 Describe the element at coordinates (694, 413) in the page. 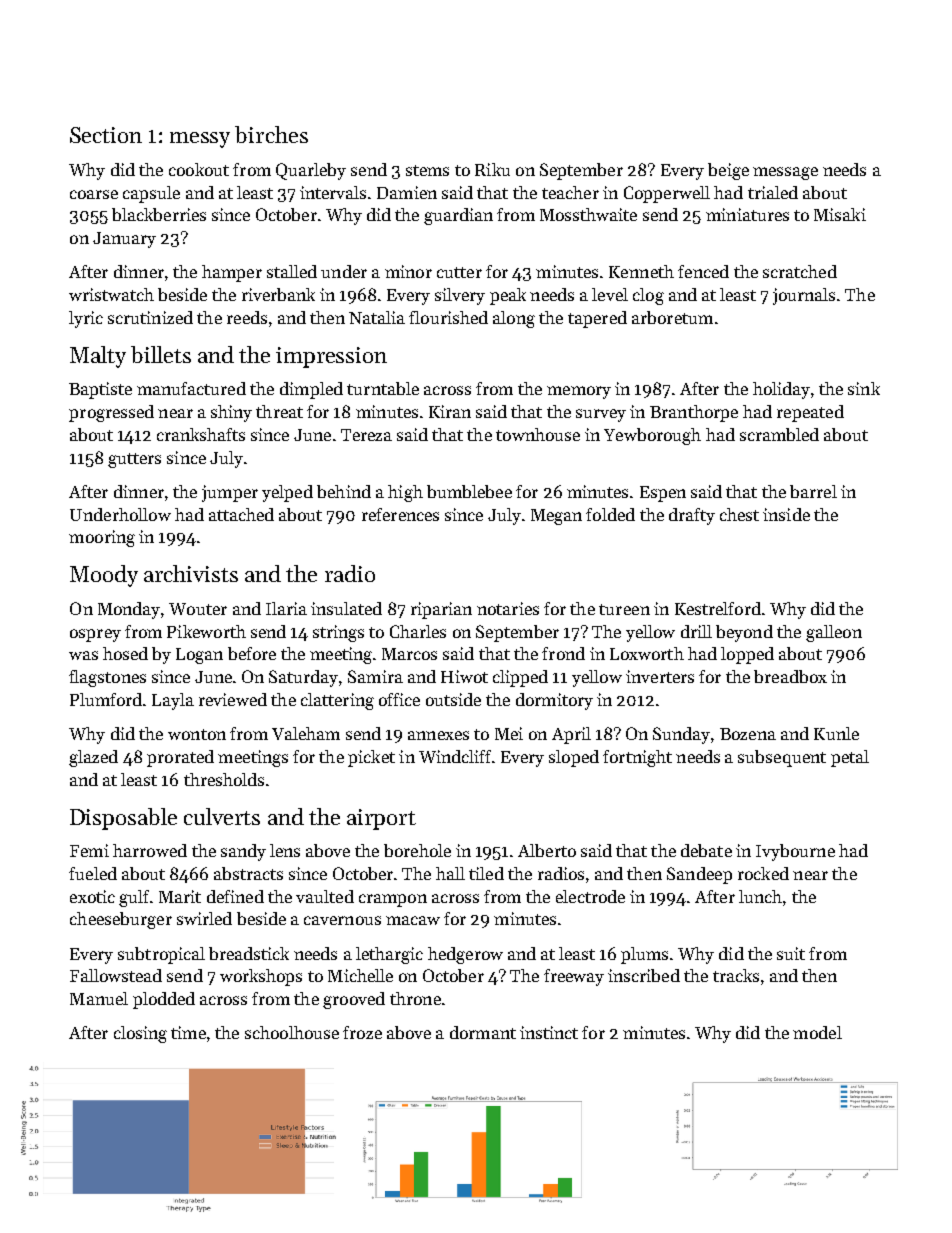

I see `Branthorpe` at that location.
